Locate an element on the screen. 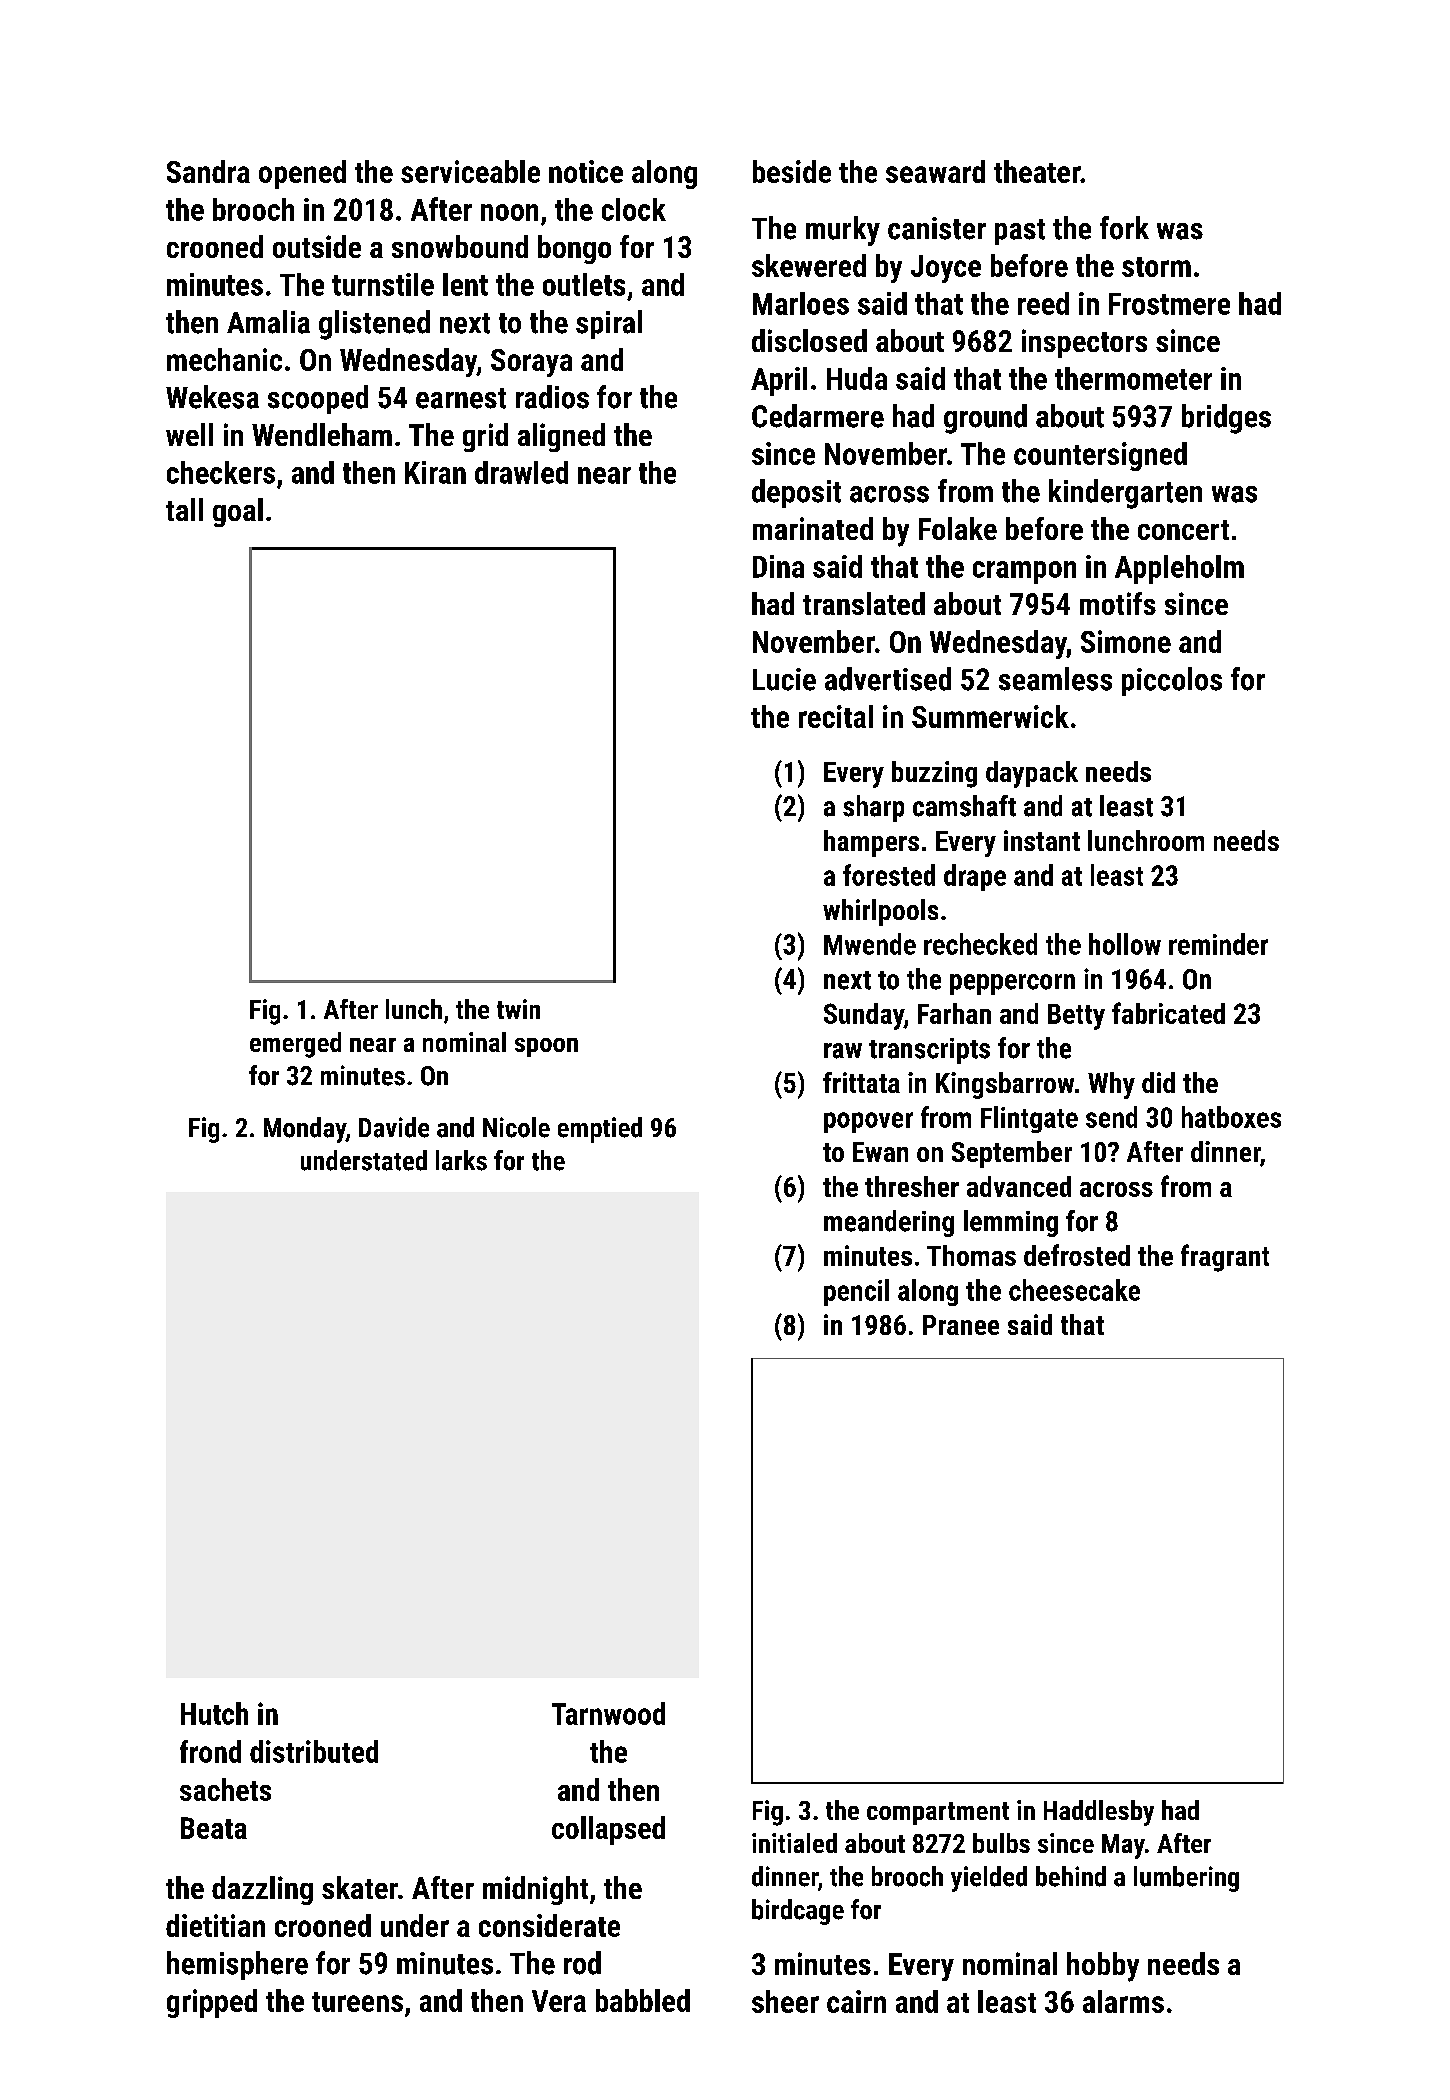 Image resolution: width=1450 pixels, height=2100 pixels. Haddlesby is located at coordinates (1099, 1813).
